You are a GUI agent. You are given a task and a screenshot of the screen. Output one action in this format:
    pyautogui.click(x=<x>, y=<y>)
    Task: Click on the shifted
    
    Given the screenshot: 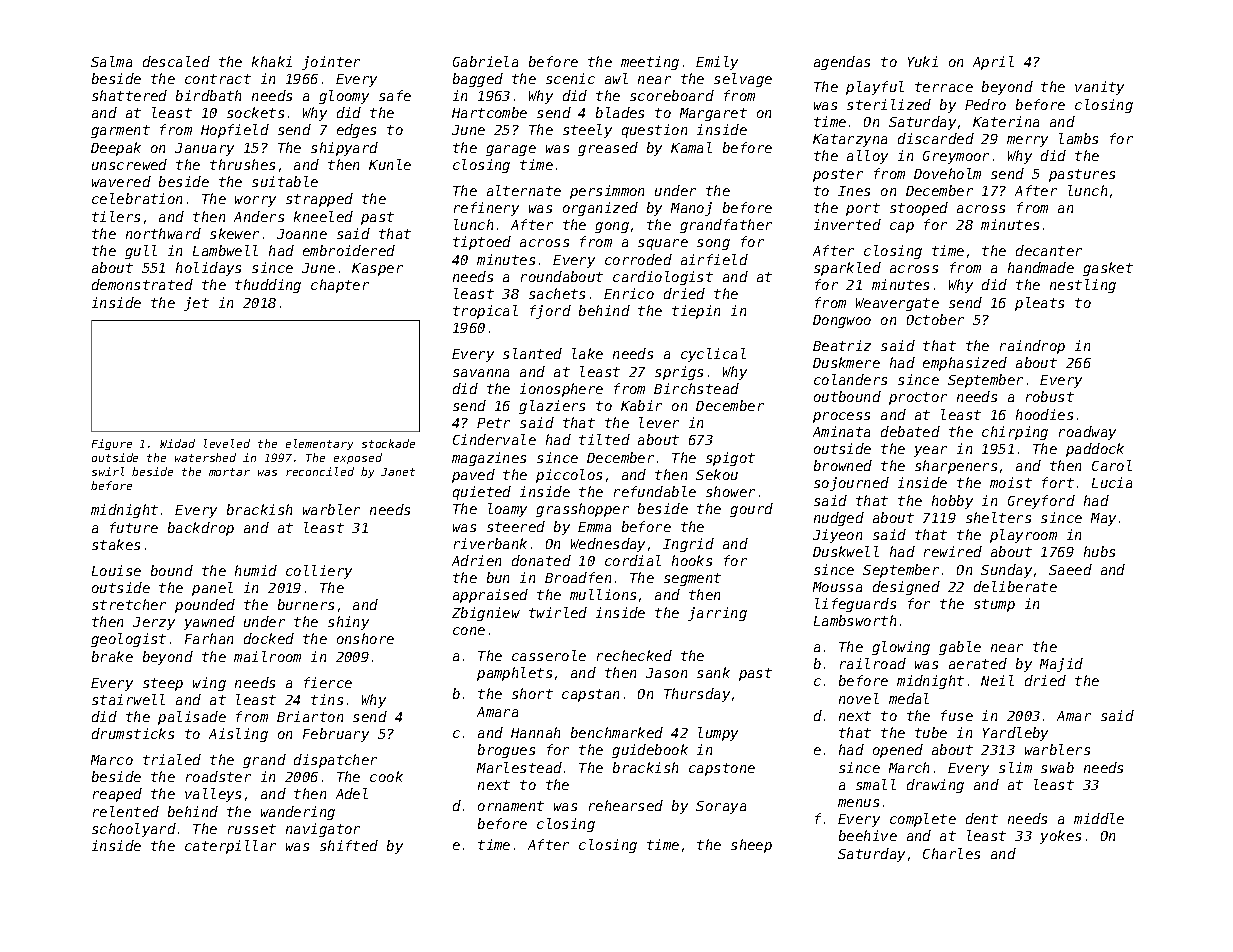 What is the action you would take?
    pyautogui.click(x=349, y=845)
